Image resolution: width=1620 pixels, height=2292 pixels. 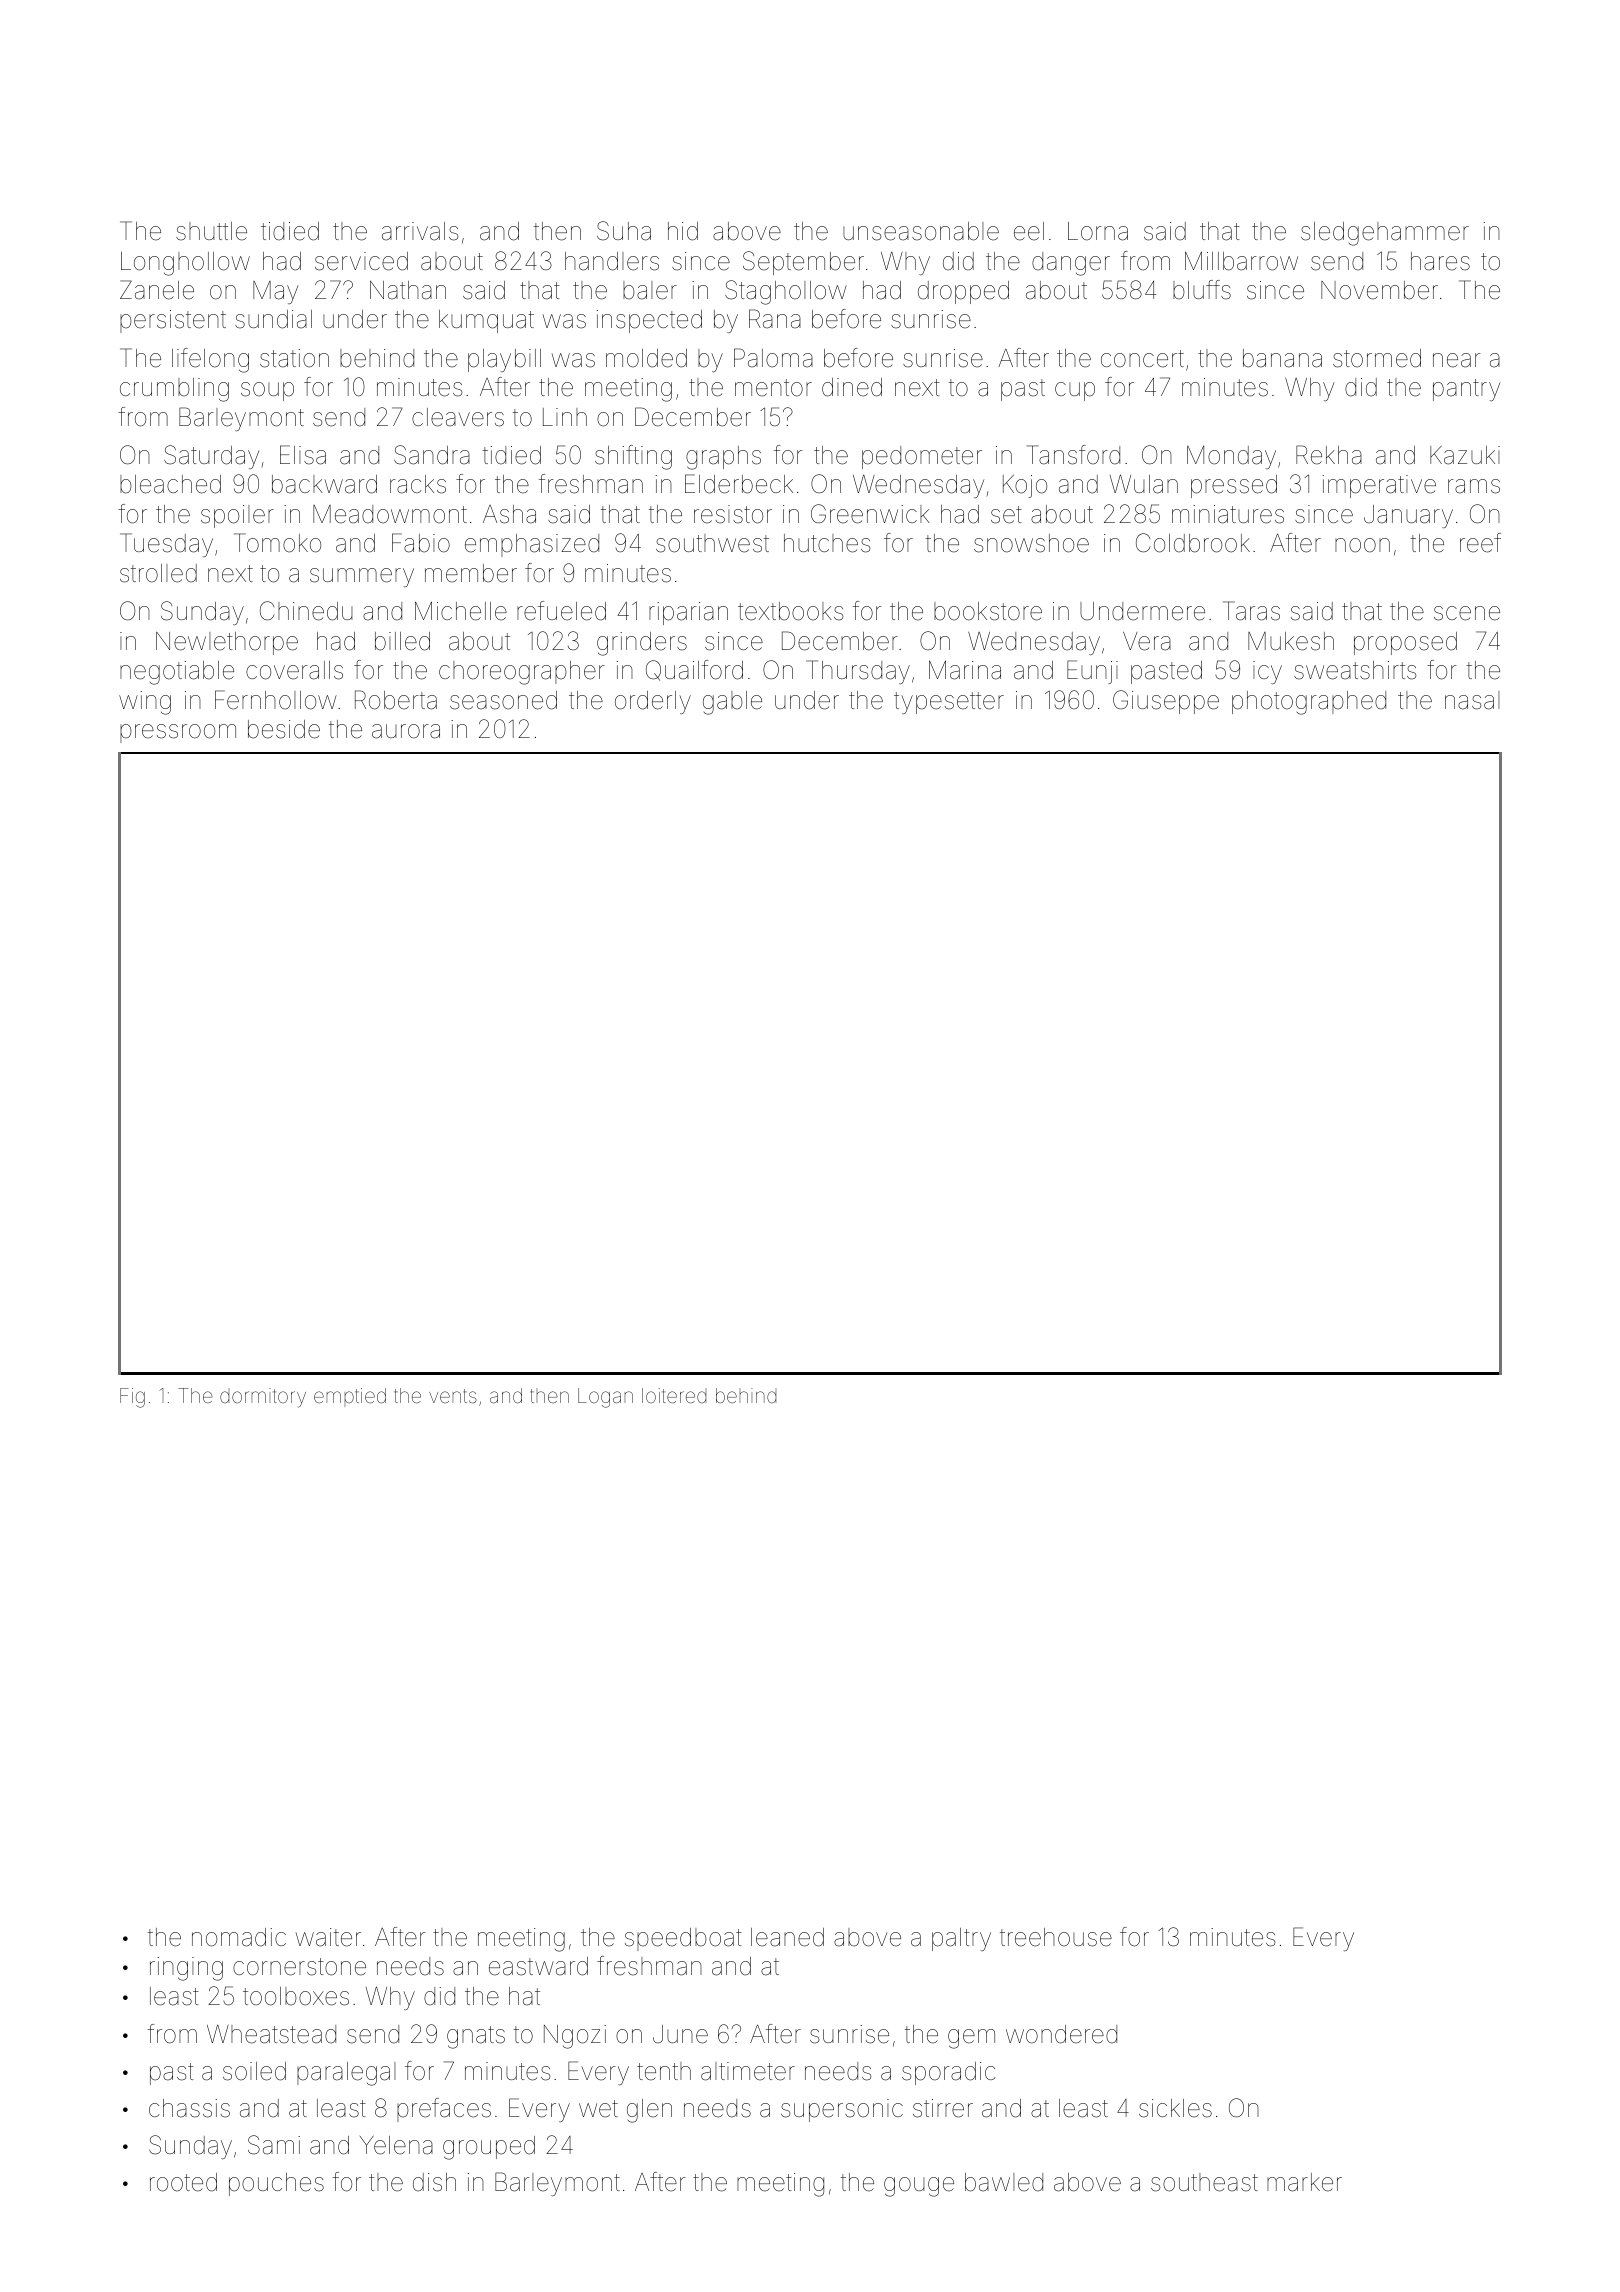 What do you see at coordinates (674, 1395) in the image?
I see `loitered` at bounding box center [674, 1395].
